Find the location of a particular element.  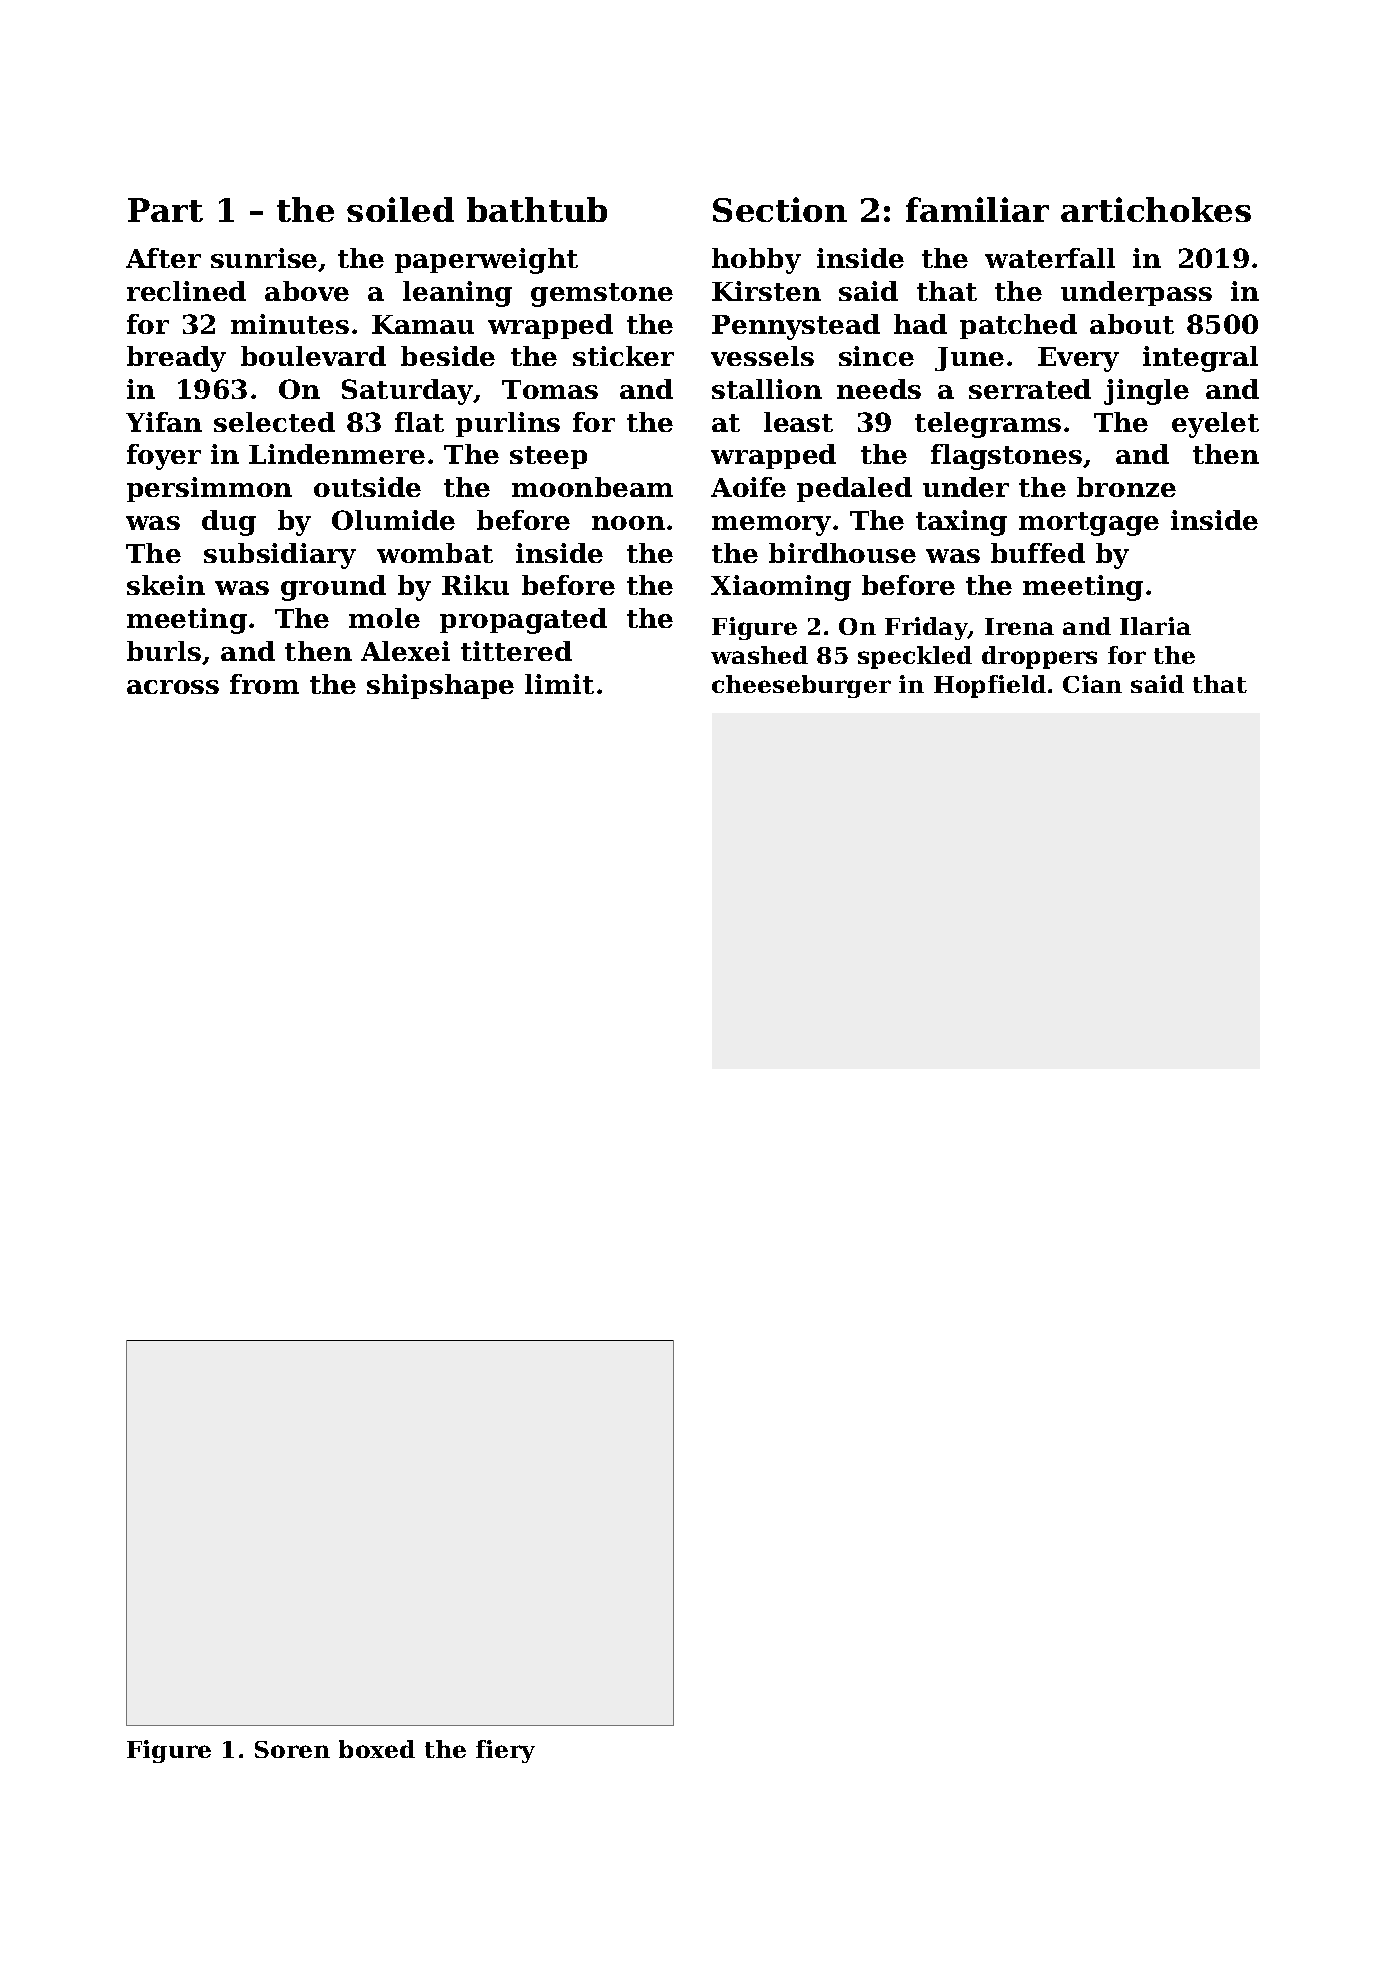

Part is located at coordinates (165, 210).
